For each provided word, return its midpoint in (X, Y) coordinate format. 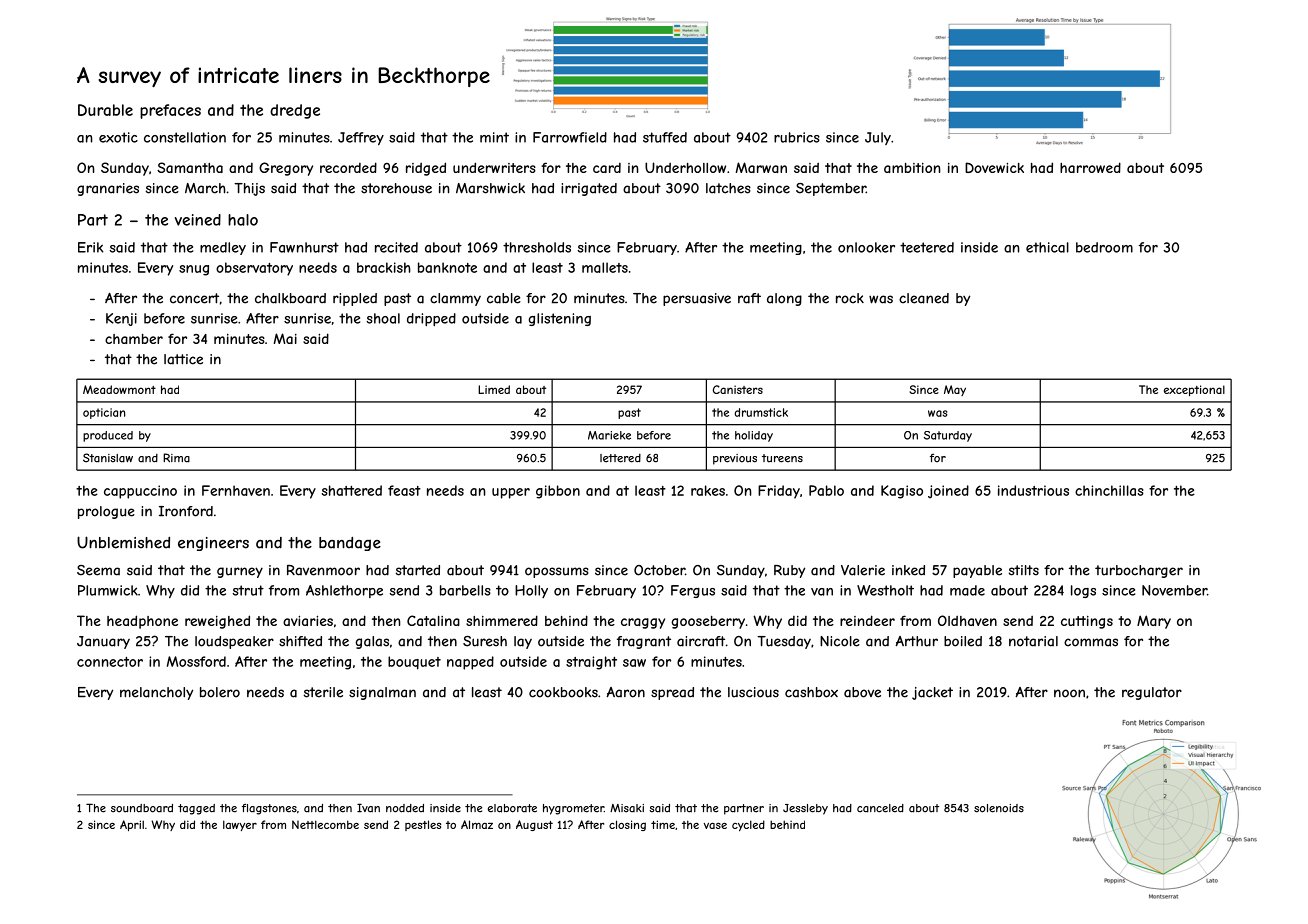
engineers (213, 544)
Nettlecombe (325, 824)
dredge (295, 111)
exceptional (1194, 390)
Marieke (609, 435)
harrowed (1090, 167)
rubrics (797, 137)
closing (627, 825)
